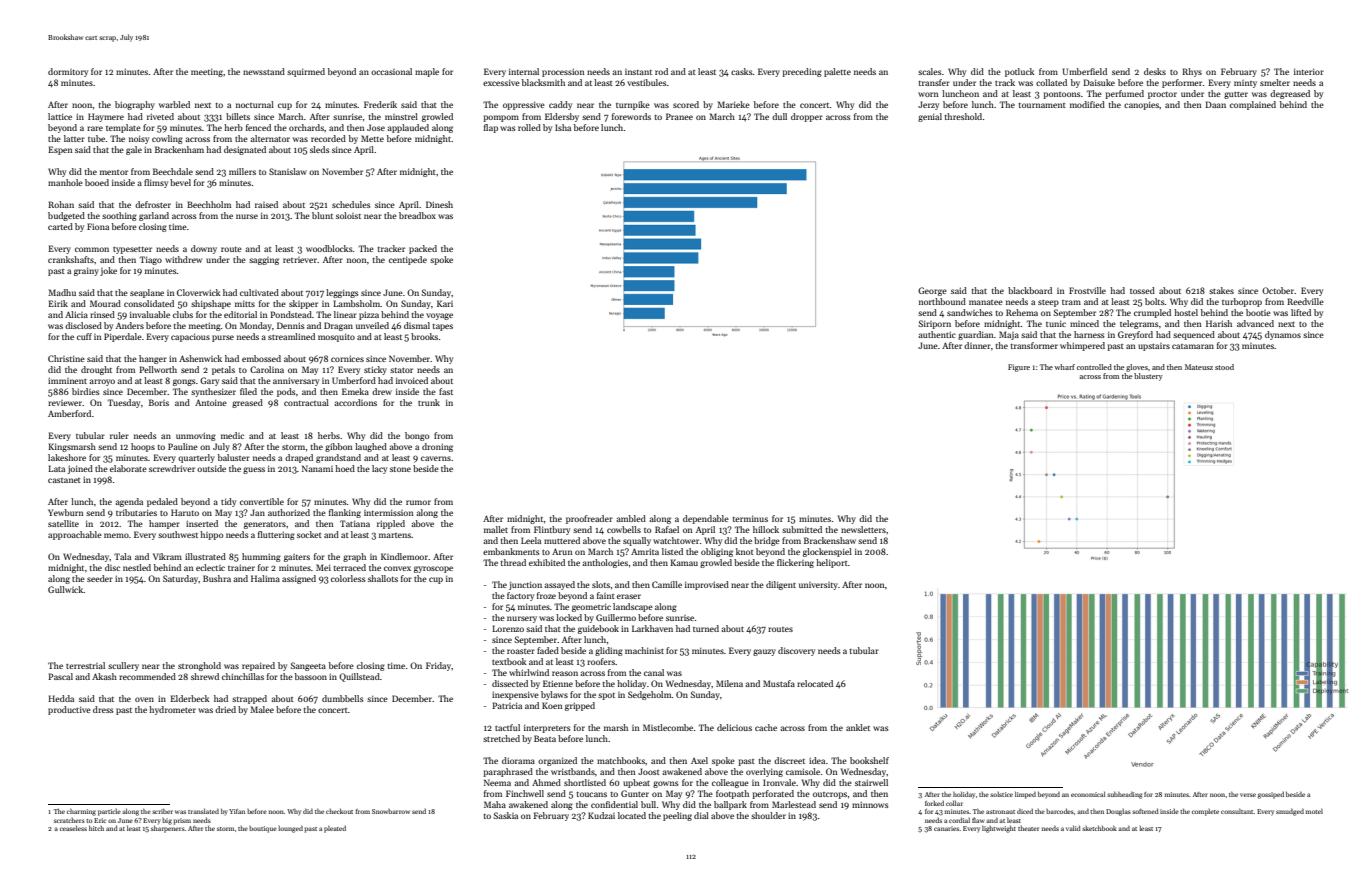 The height and width of the screenshot is (887, 1372). What do you see at coordinates (335, 829) in the screenshot?
I see `pleated` at bounding box center [335, 829].
